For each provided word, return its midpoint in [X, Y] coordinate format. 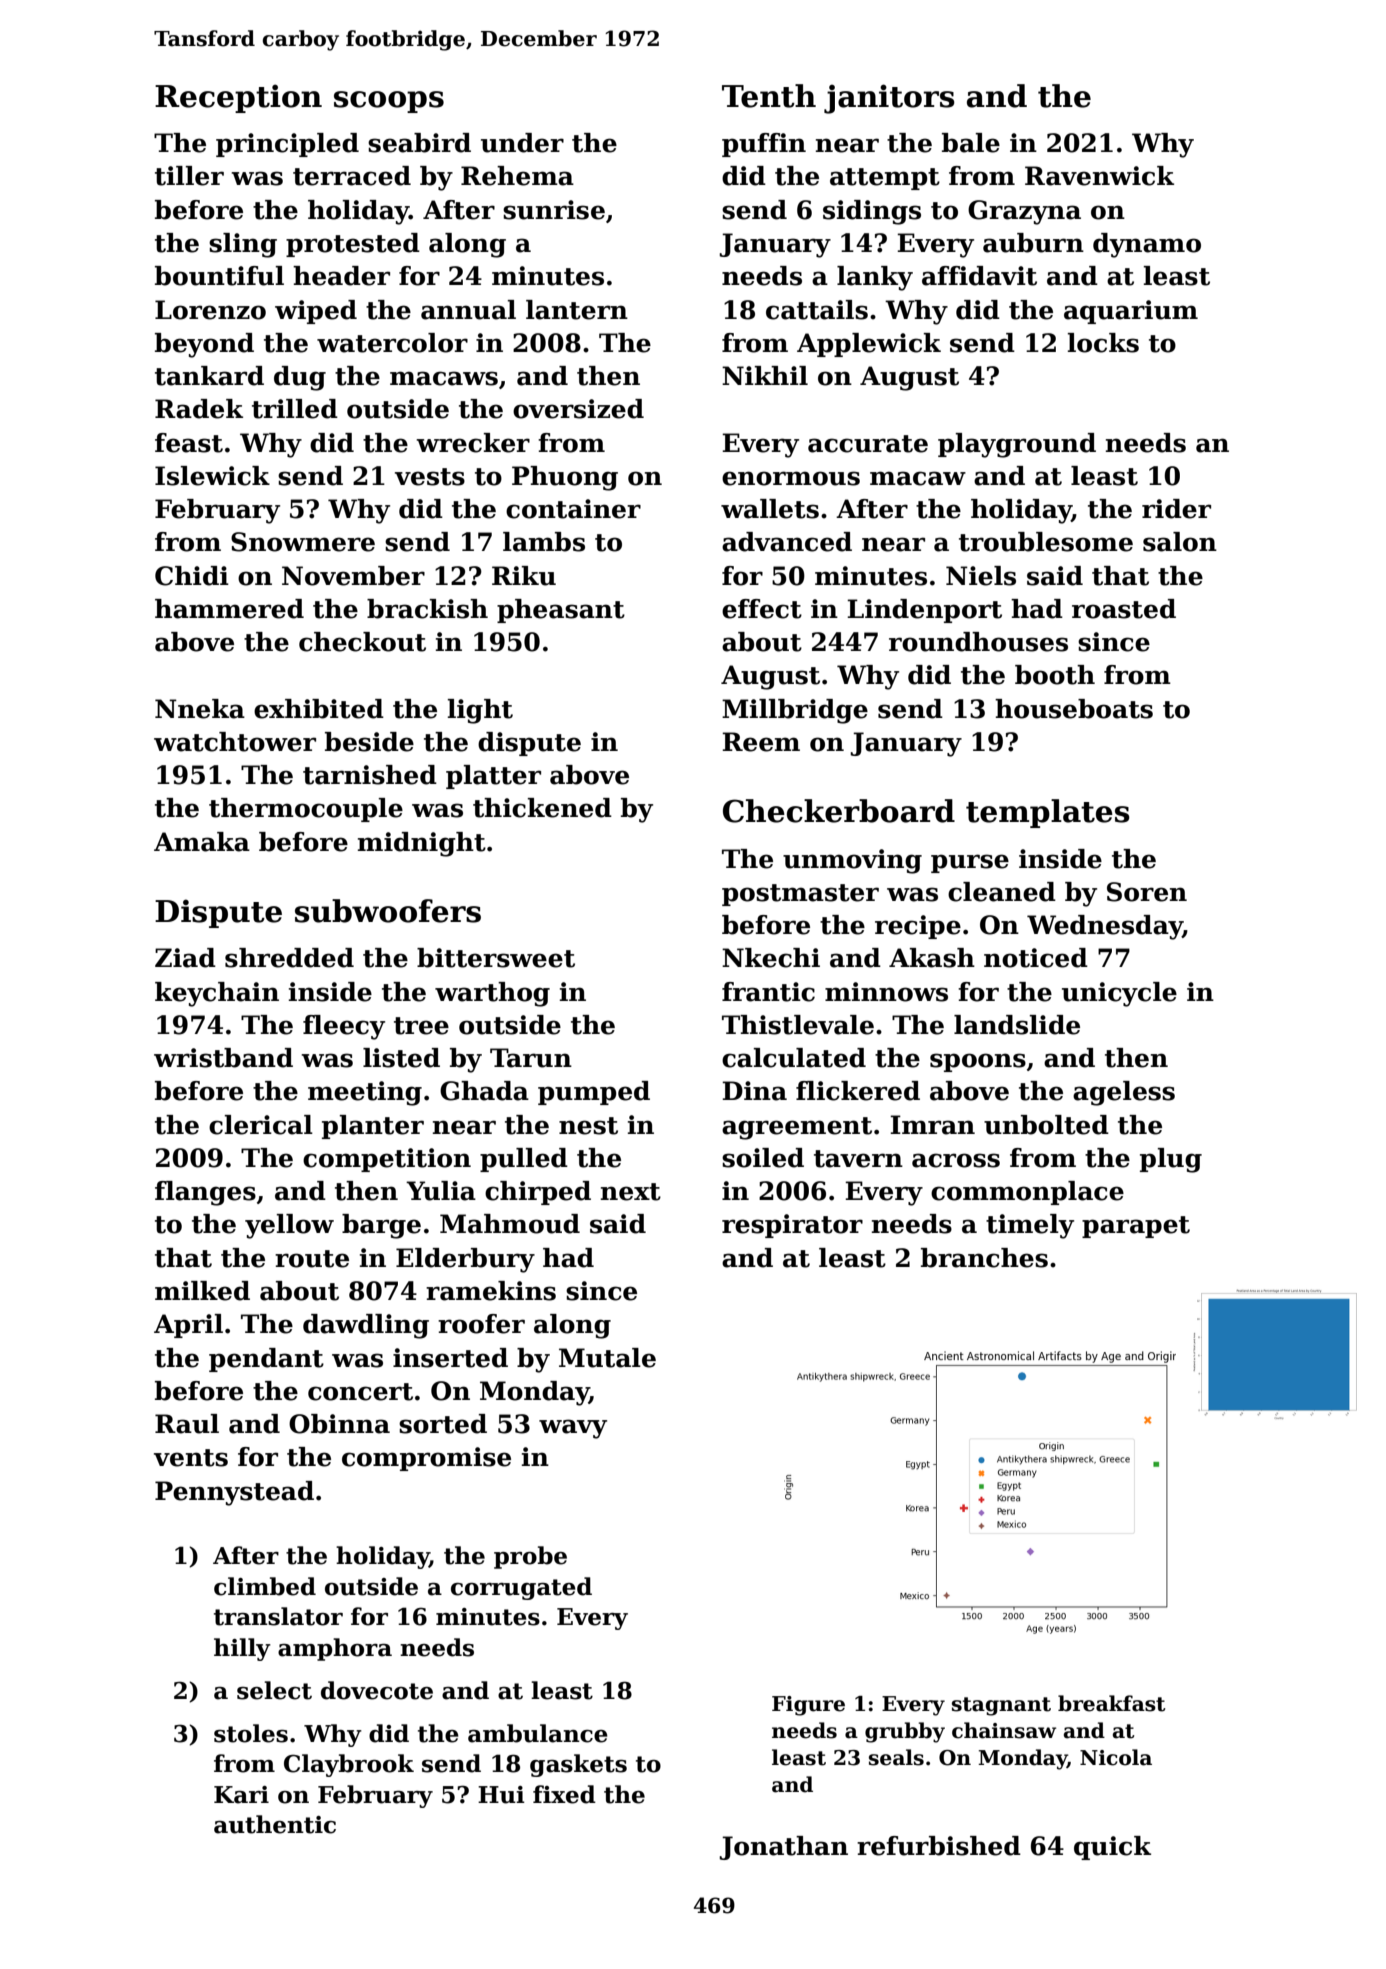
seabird [419, 143]
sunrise [554, 210]
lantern [577, 310]
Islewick [212, 476]
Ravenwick [1099, 176]
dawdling [366, 1326]
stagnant [1001, 1706]
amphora [335, 1649]
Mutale [607, 1358]
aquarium [1131, 312]
